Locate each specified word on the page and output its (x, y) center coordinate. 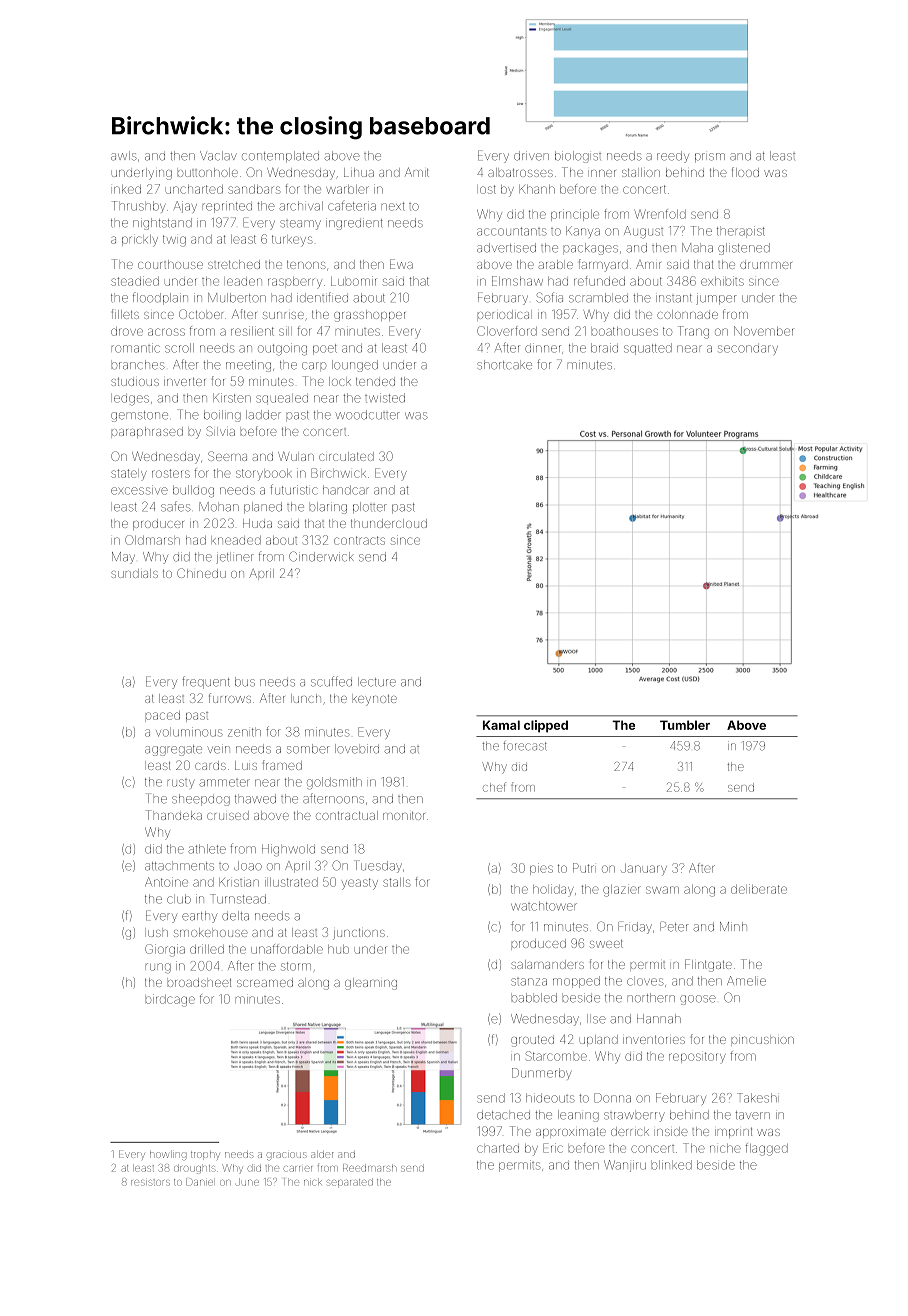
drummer (766, 265)
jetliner (235, 558)
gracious (287, 1156)
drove (127, 331)
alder (322, 1155)
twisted (385, 398)
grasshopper (370, 316)
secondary (748, 350)
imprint (733, 1133)
